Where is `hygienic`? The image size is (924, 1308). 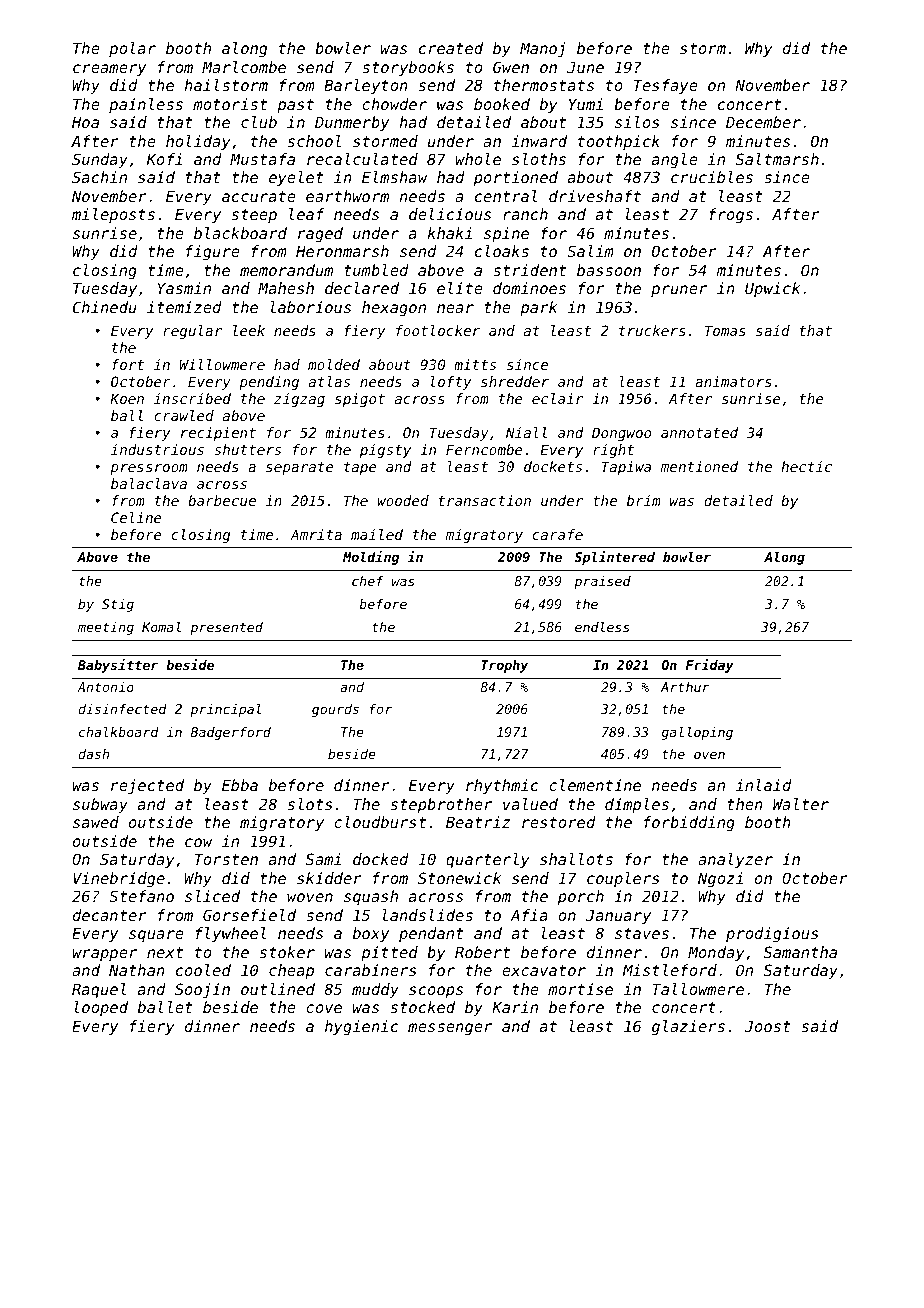
hygienic is located at coordinates (362, 1028).
